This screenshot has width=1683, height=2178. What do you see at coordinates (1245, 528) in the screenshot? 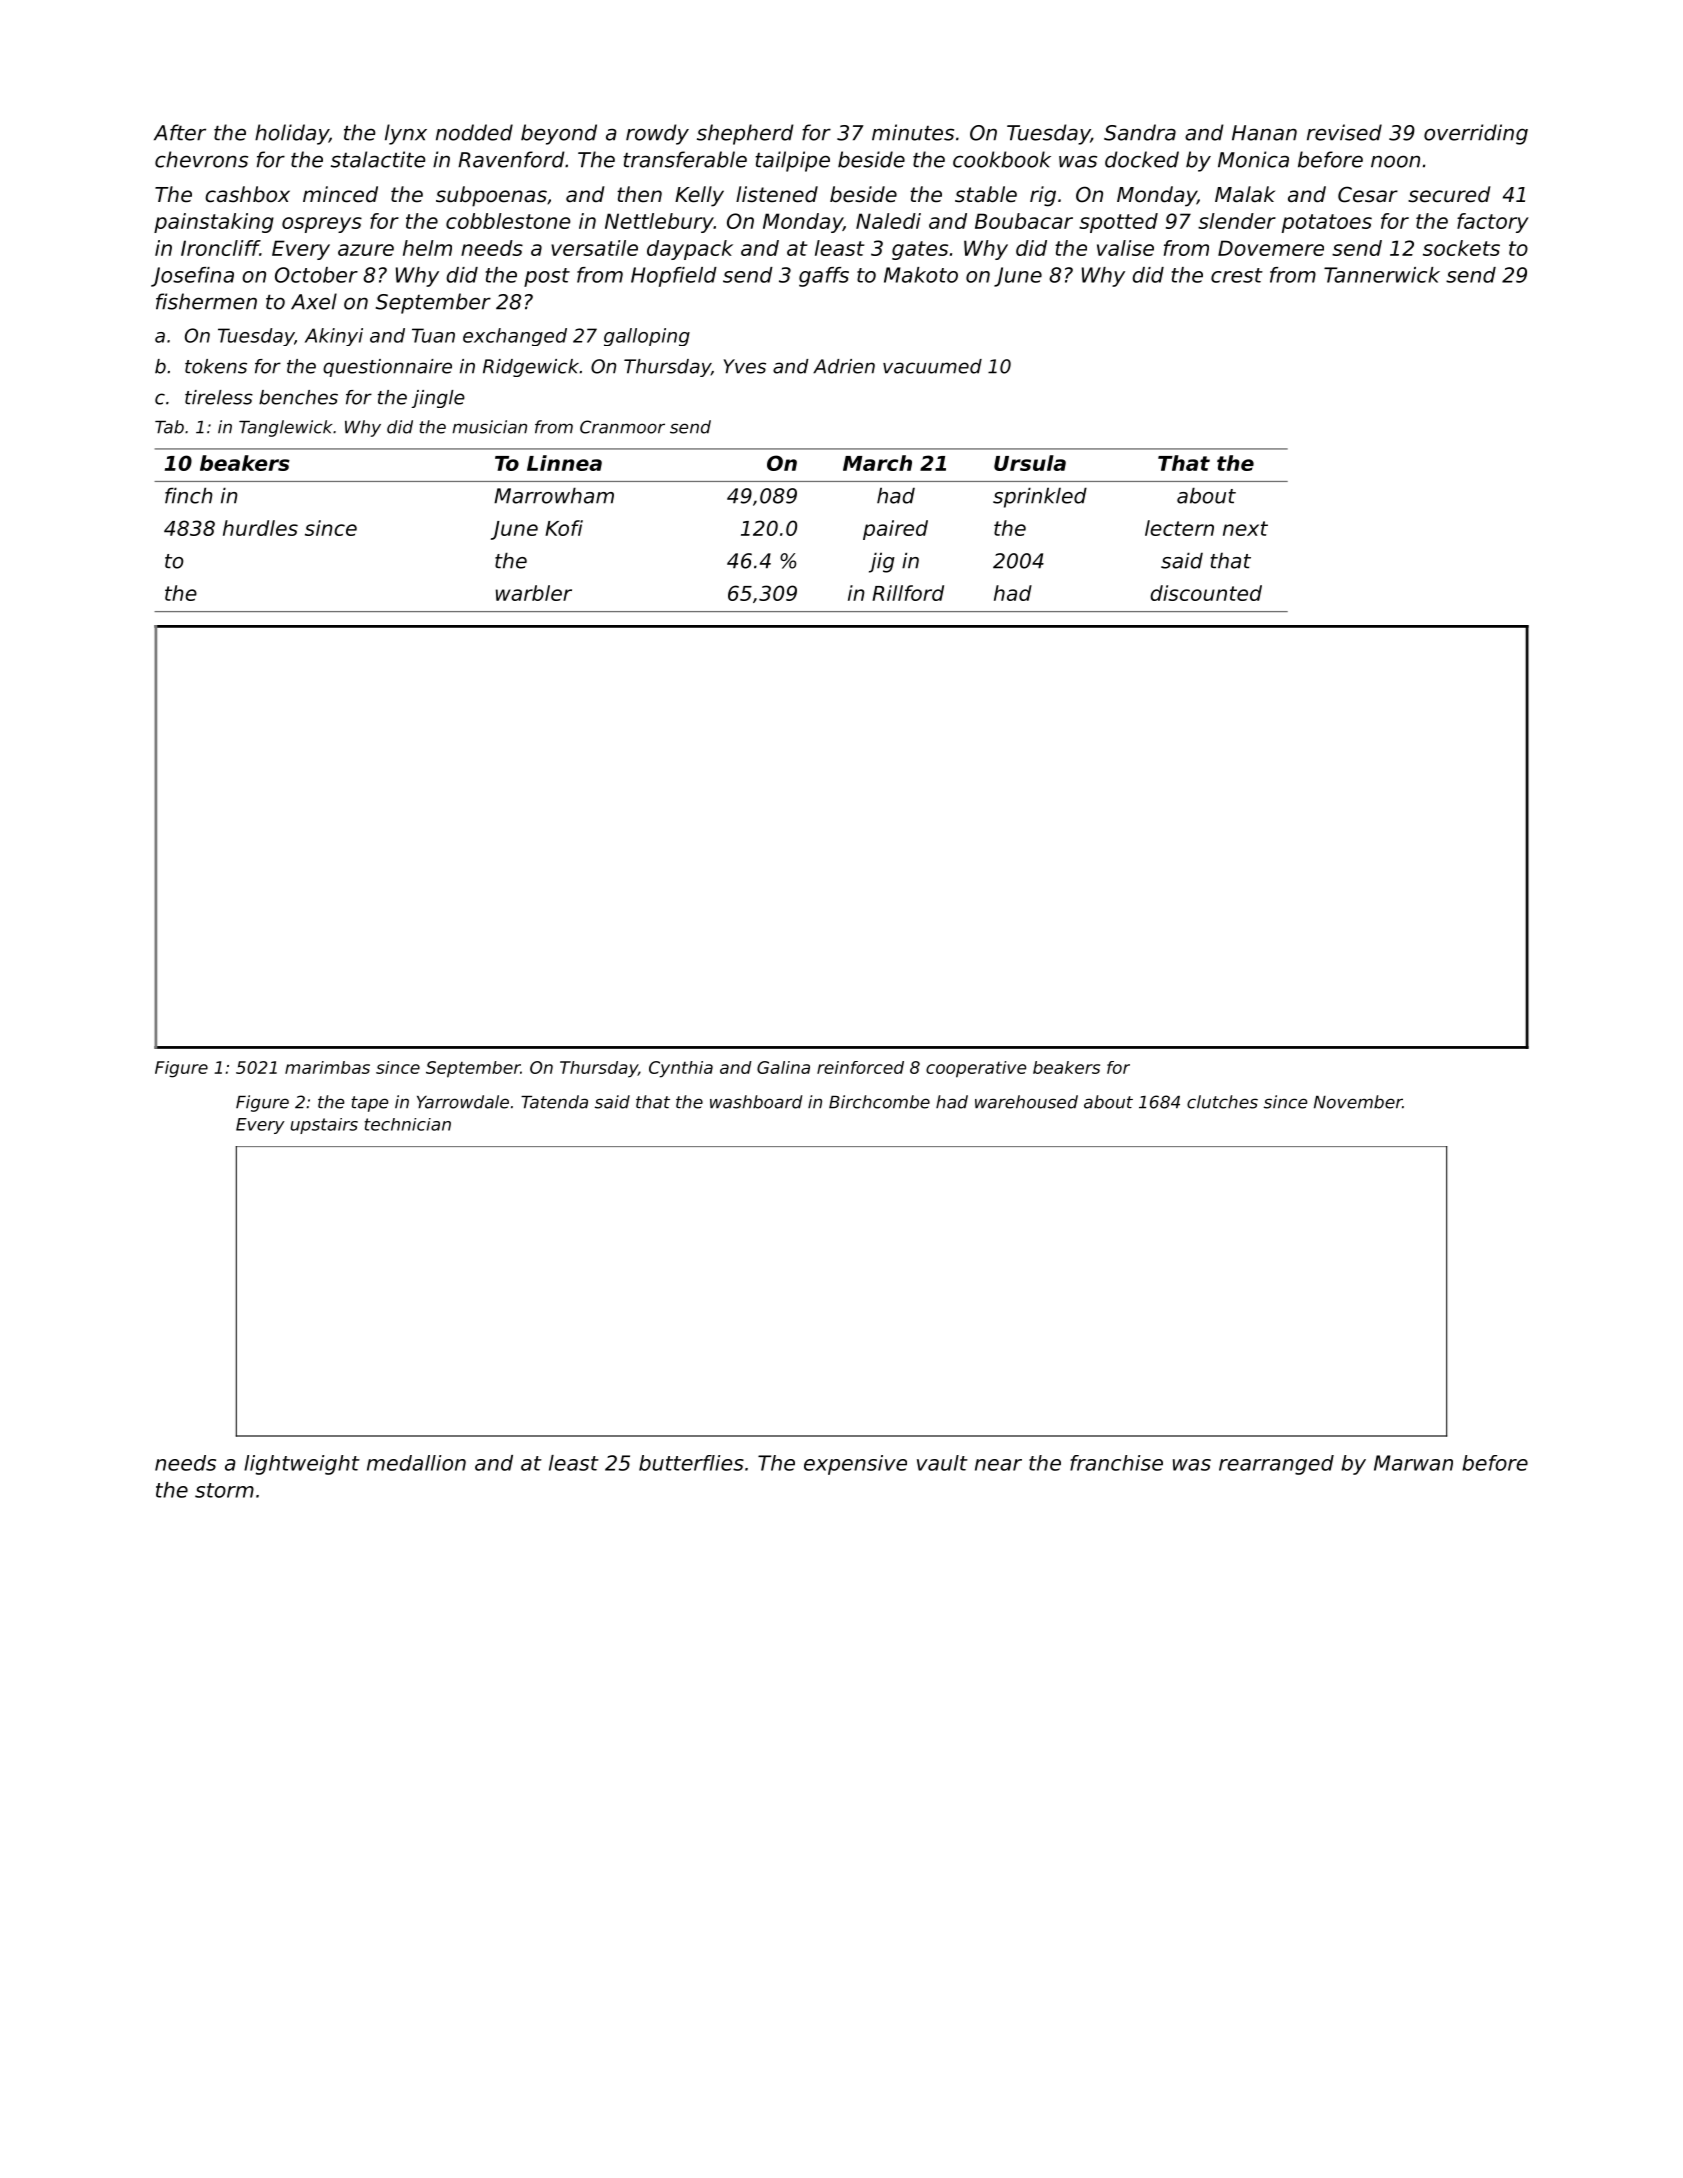
I see `next` at bounding box center [1245, 528].
